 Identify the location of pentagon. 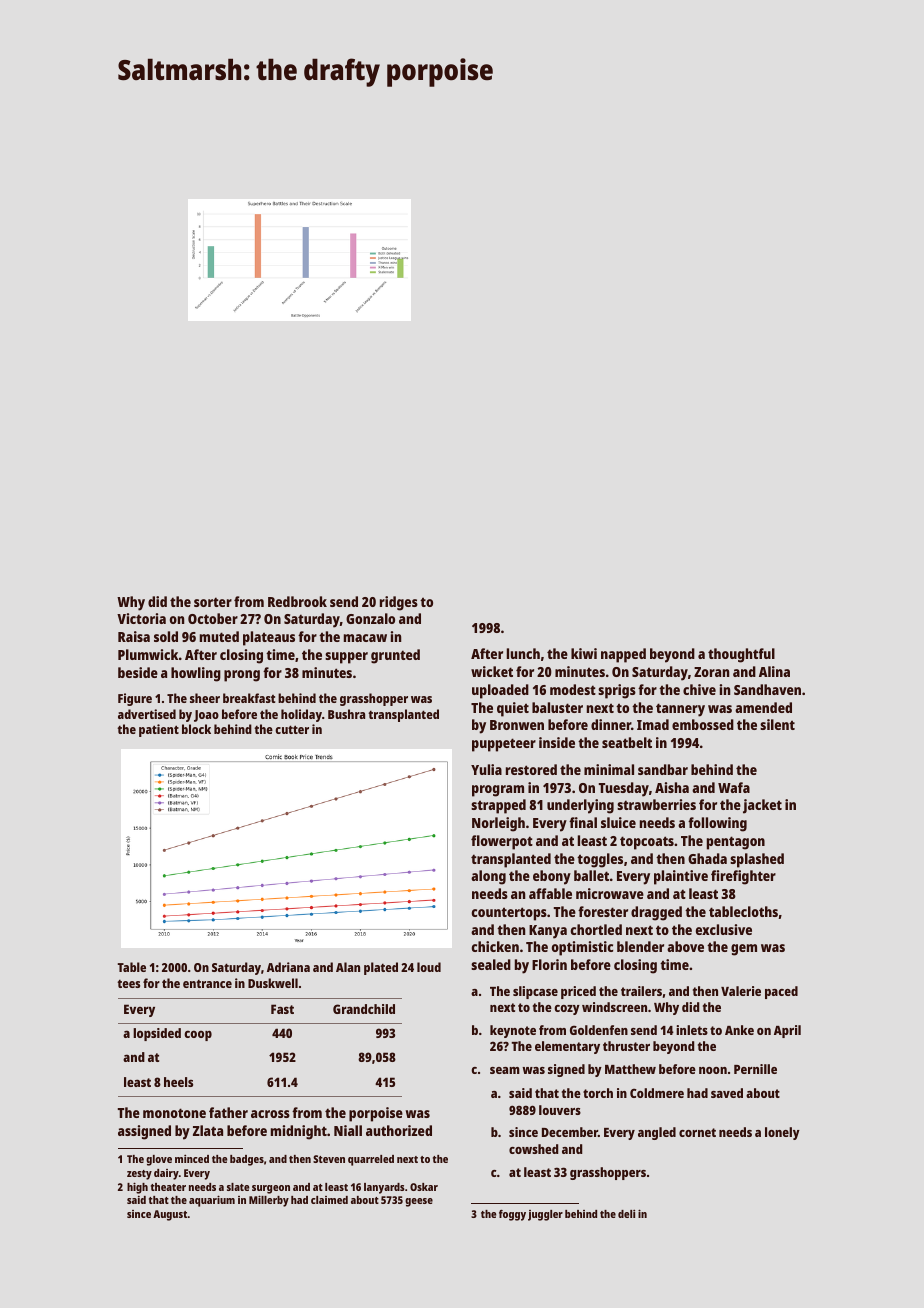
(736, 843).
